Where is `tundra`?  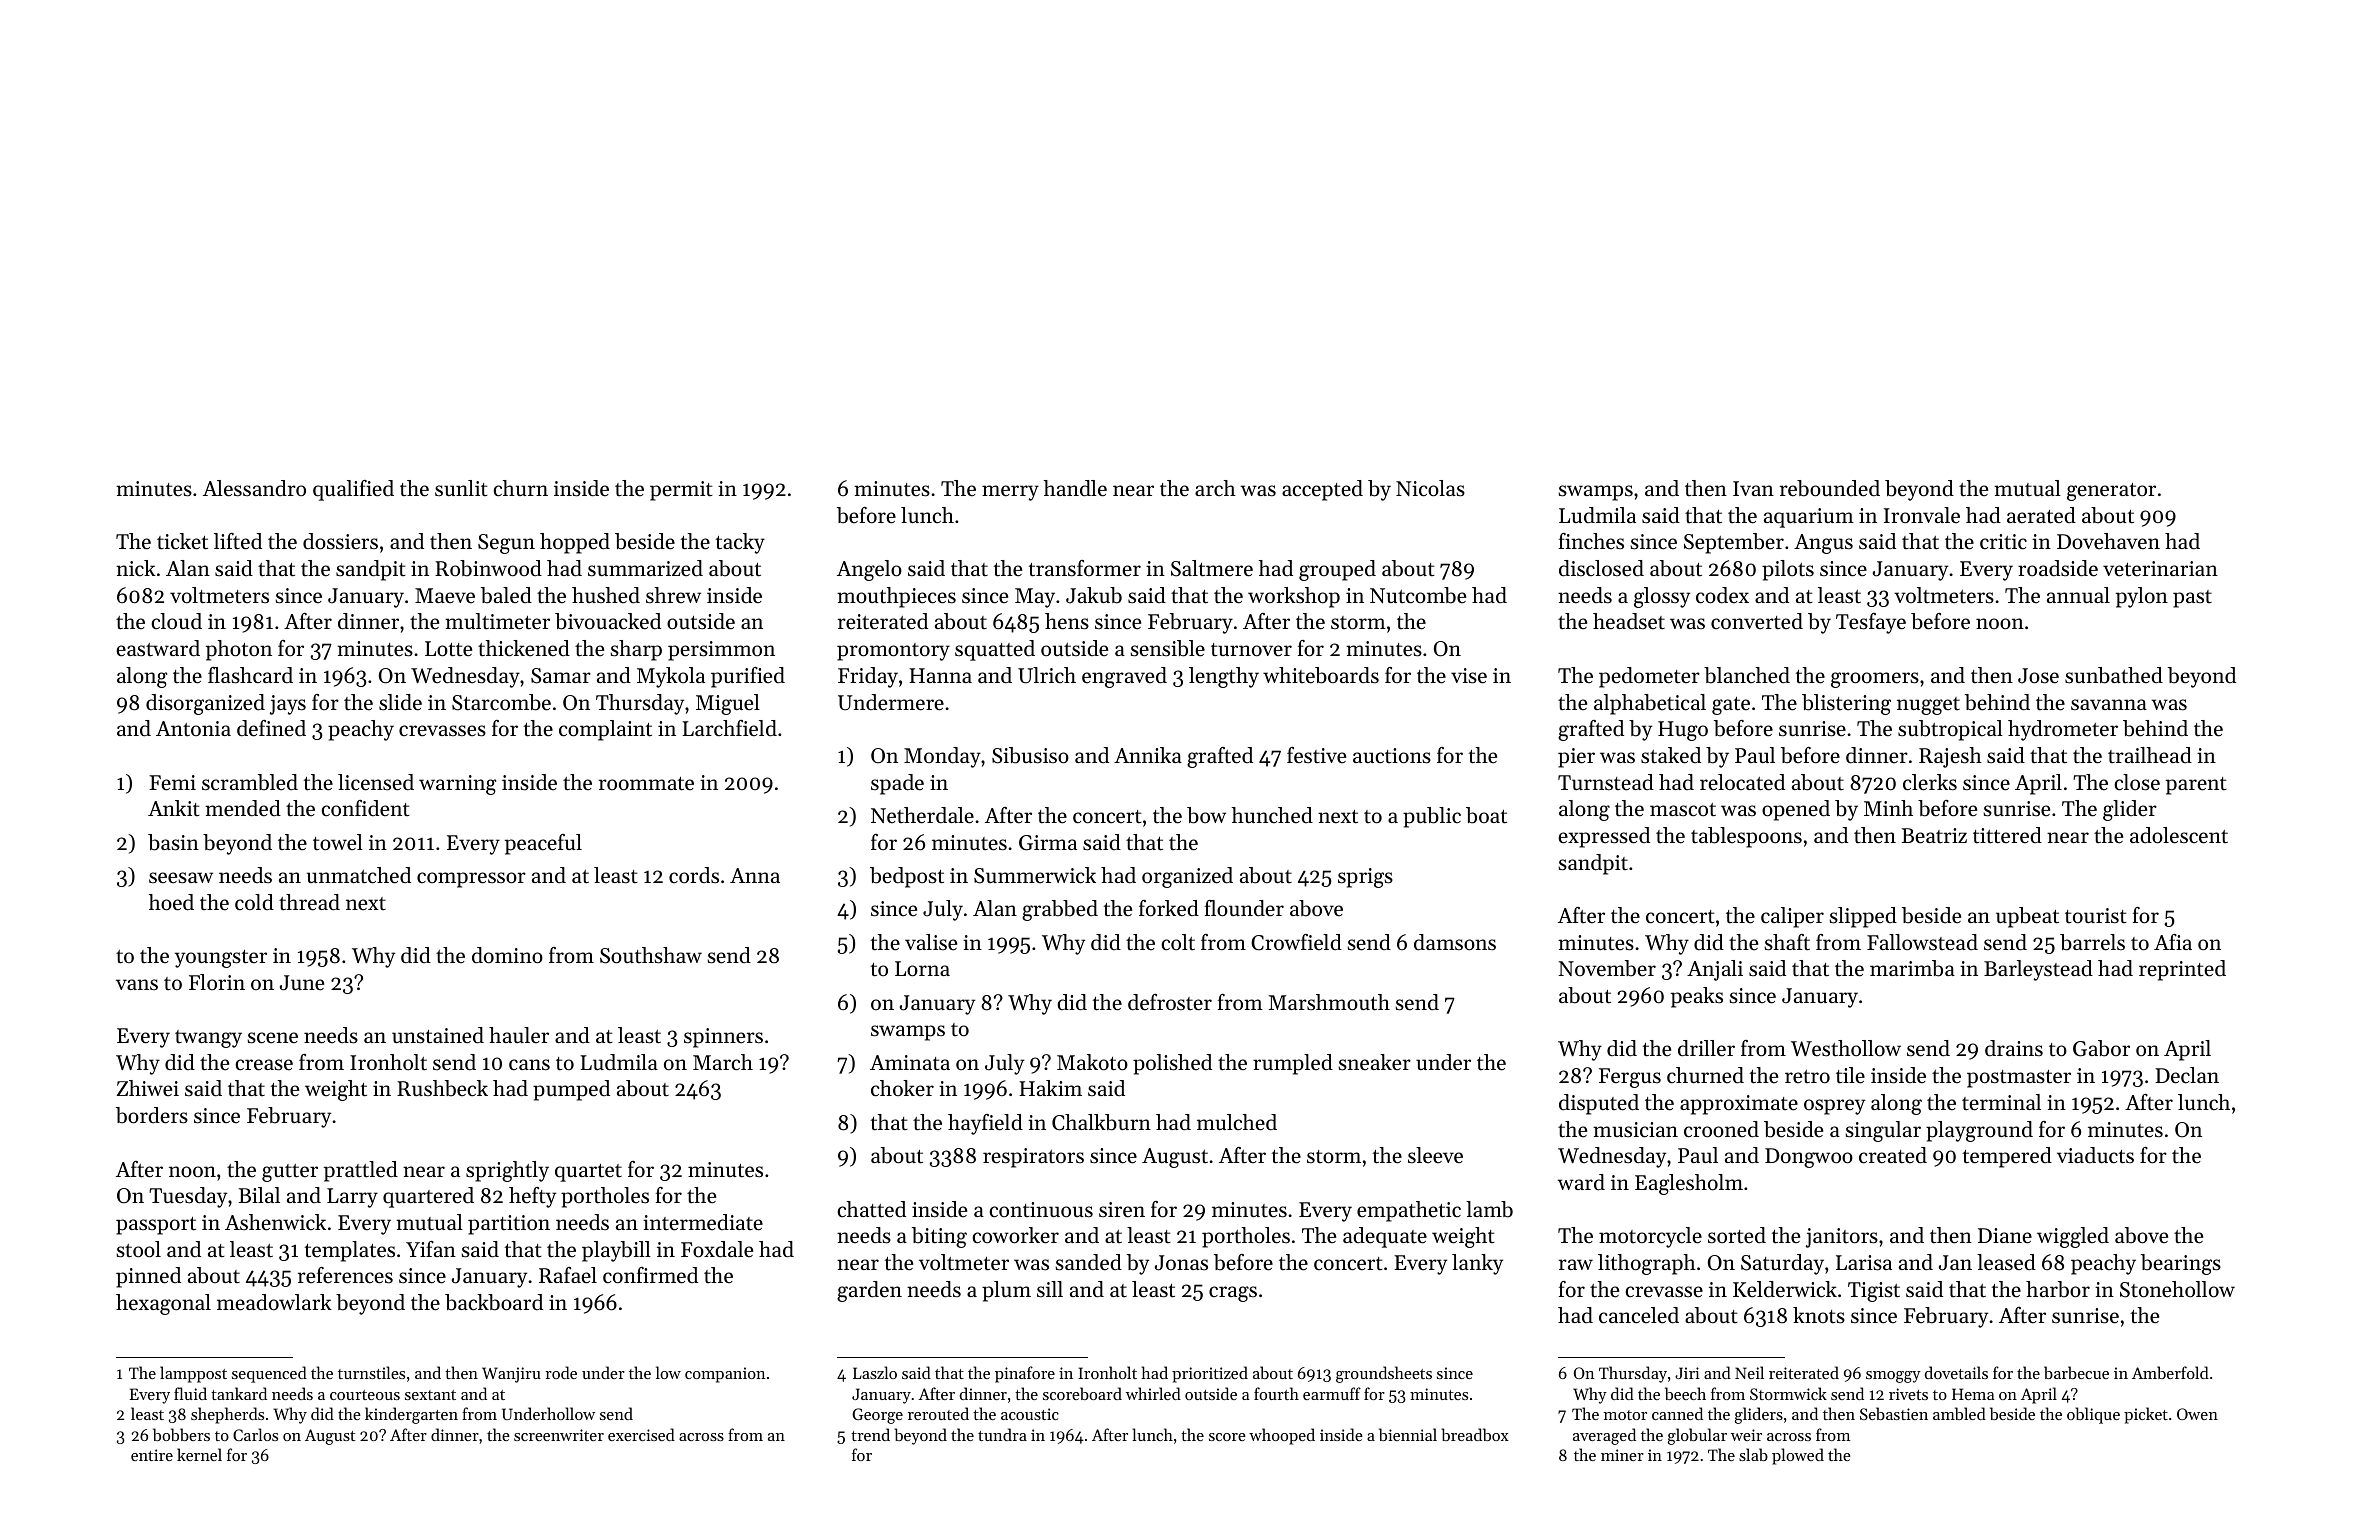 tundra is located at coordinates (1002, 1434).
